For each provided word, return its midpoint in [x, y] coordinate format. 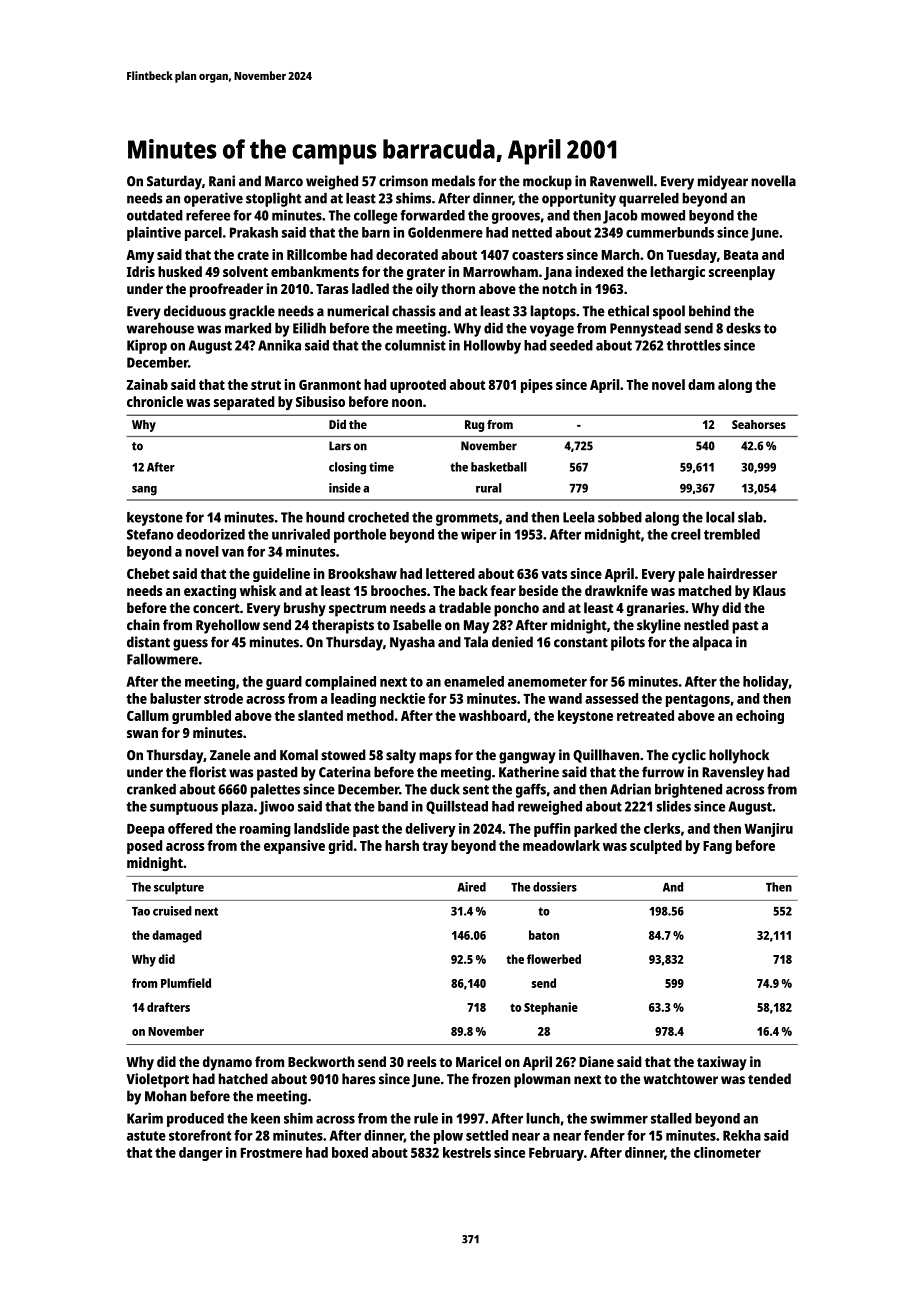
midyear [723, 182]
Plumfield [186, 983]
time [381, 467]
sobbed [620, 517]
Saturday [174, 182]
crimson [403, 181]
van [233, 553]
